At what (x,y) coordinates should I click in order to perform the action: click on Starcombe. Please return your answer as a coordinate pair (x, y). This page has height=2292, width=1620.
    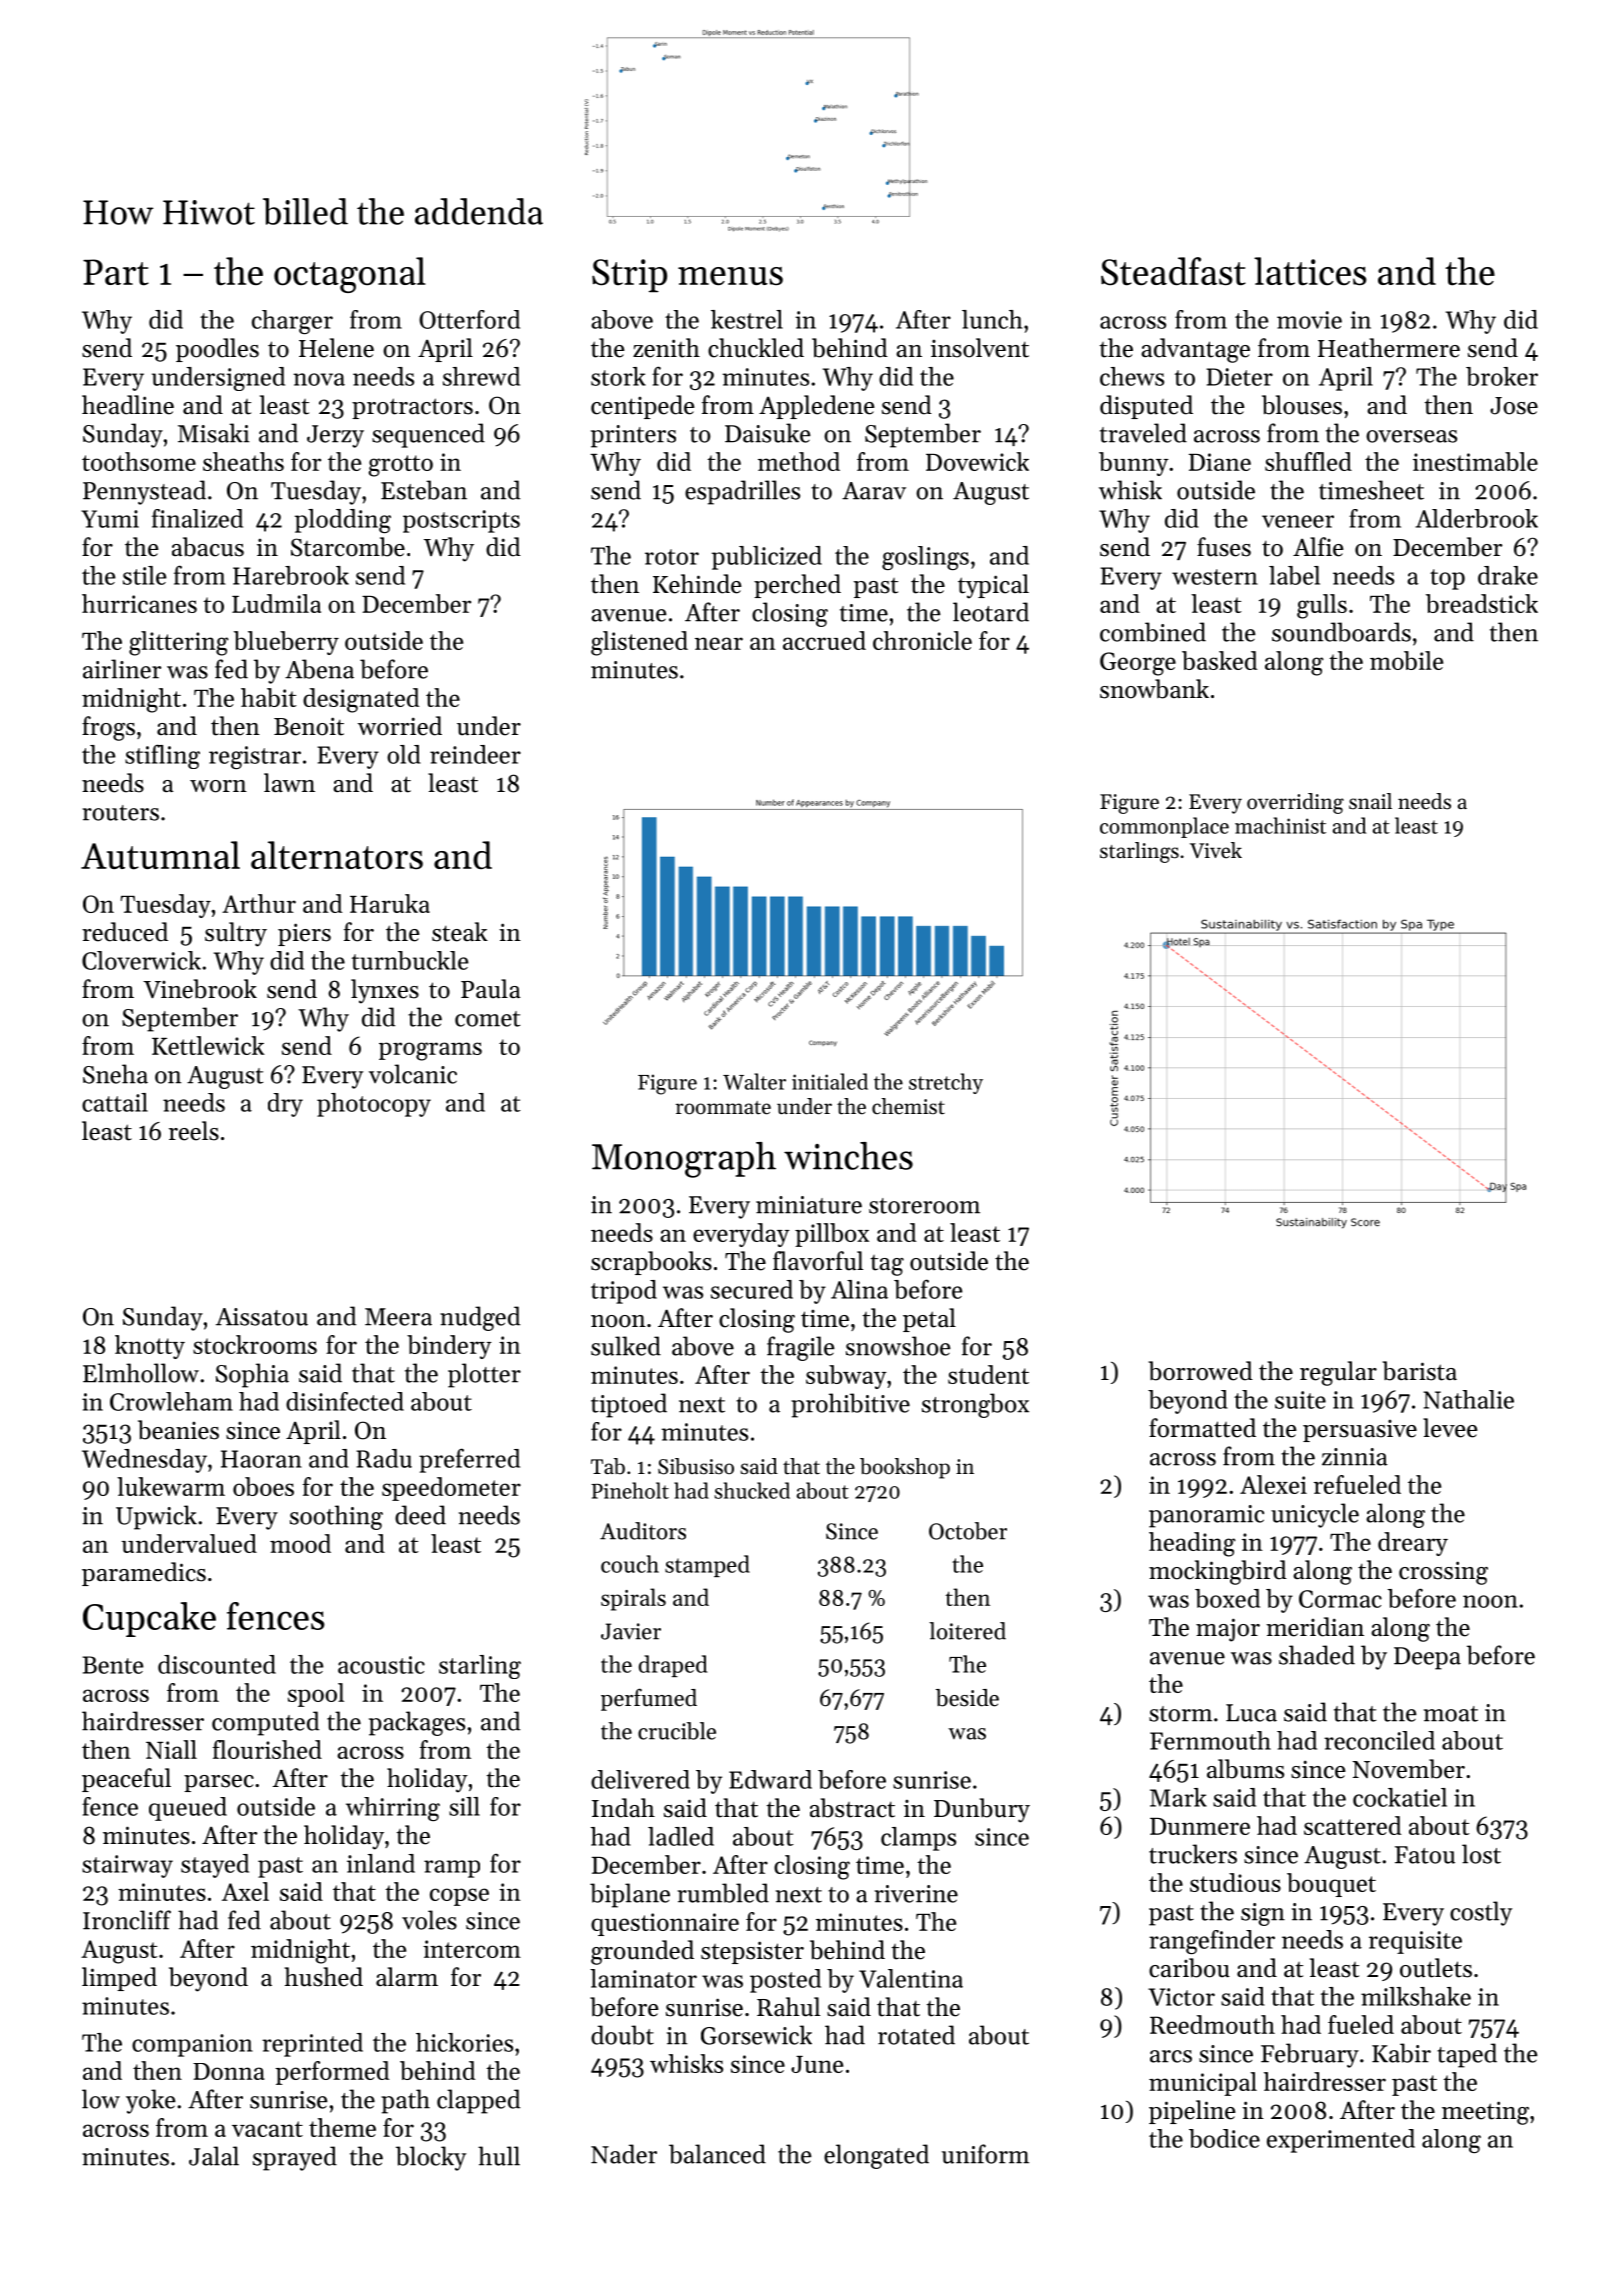
    Looking at the image, I should click on (348, 547).
